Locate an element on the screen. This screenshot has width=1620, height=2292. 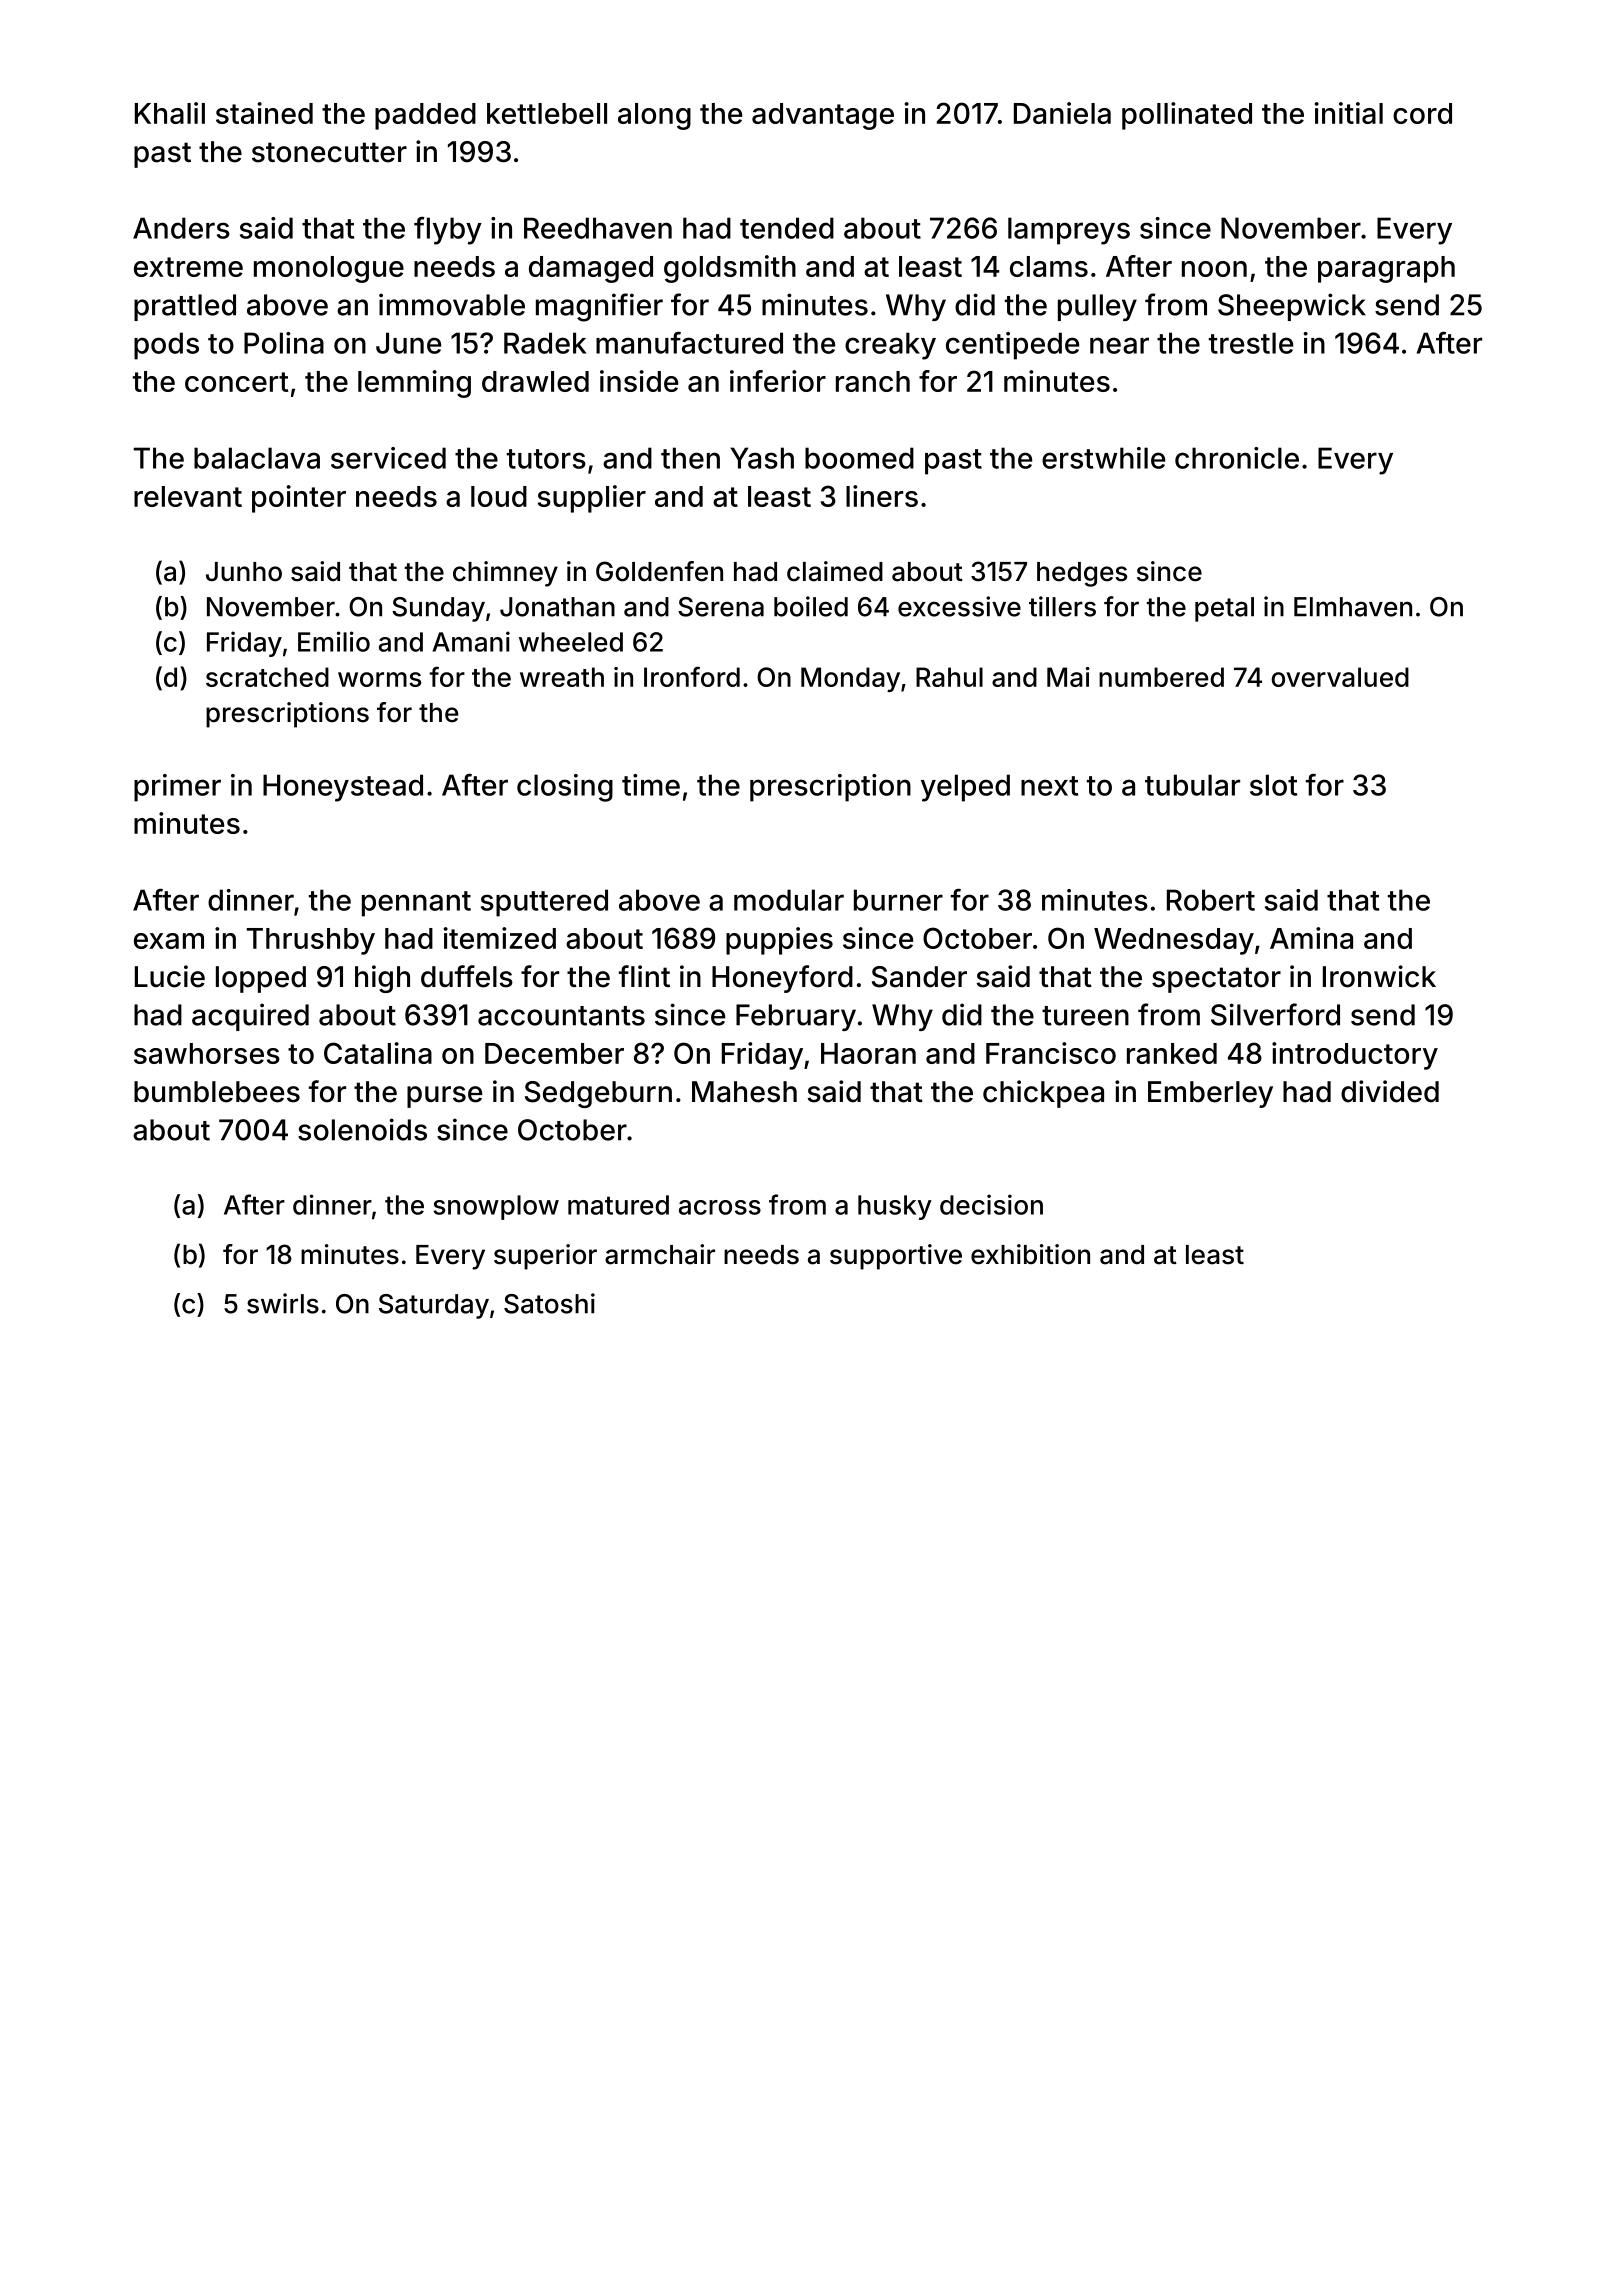
Mahesh is located at coordinates (744, 1092).
